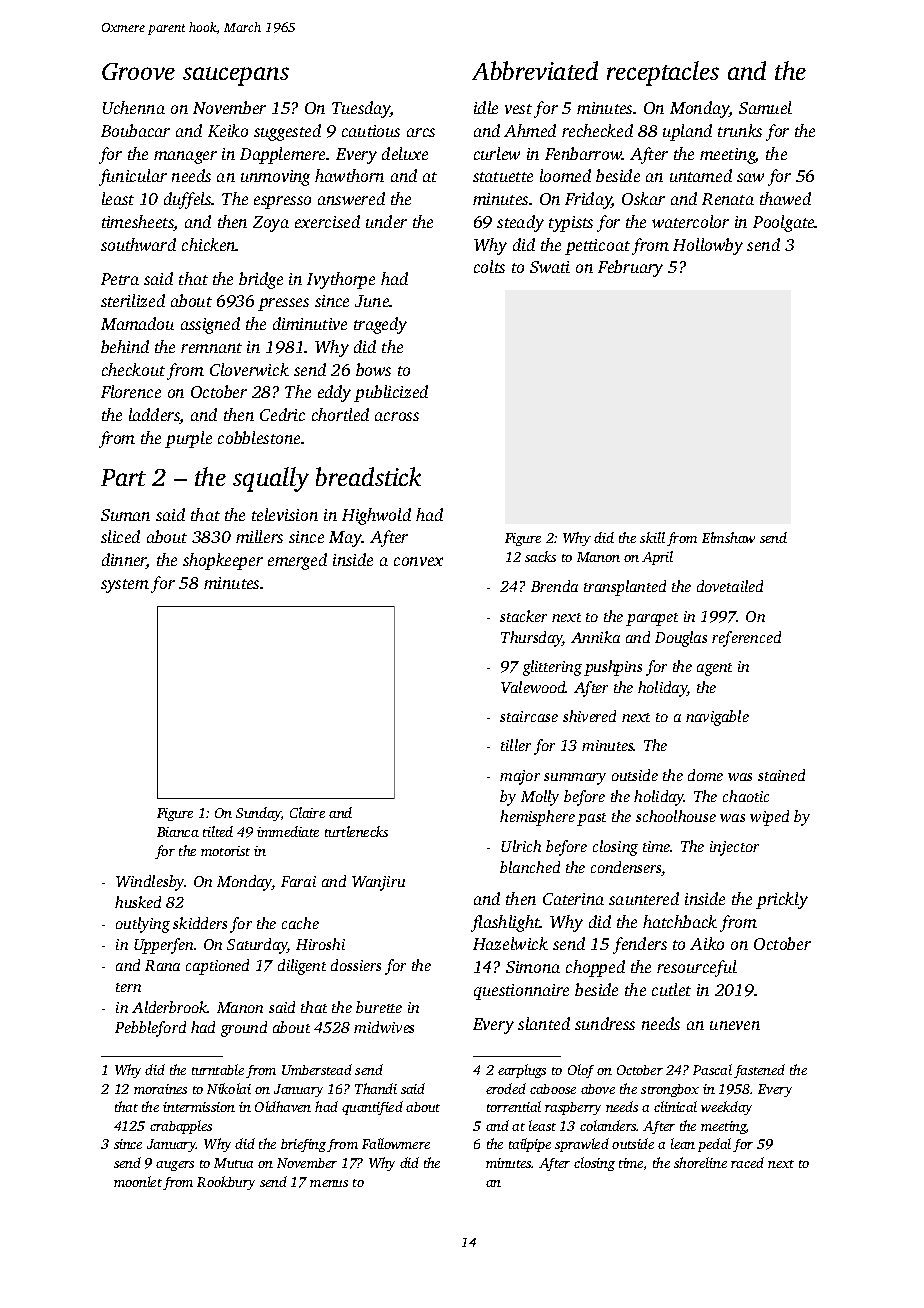 Image resolution: width=924 pixels, height=1308 pixels. Describe the element at coordinates (505, 923) in the page. I see `flashlight` at that location.
